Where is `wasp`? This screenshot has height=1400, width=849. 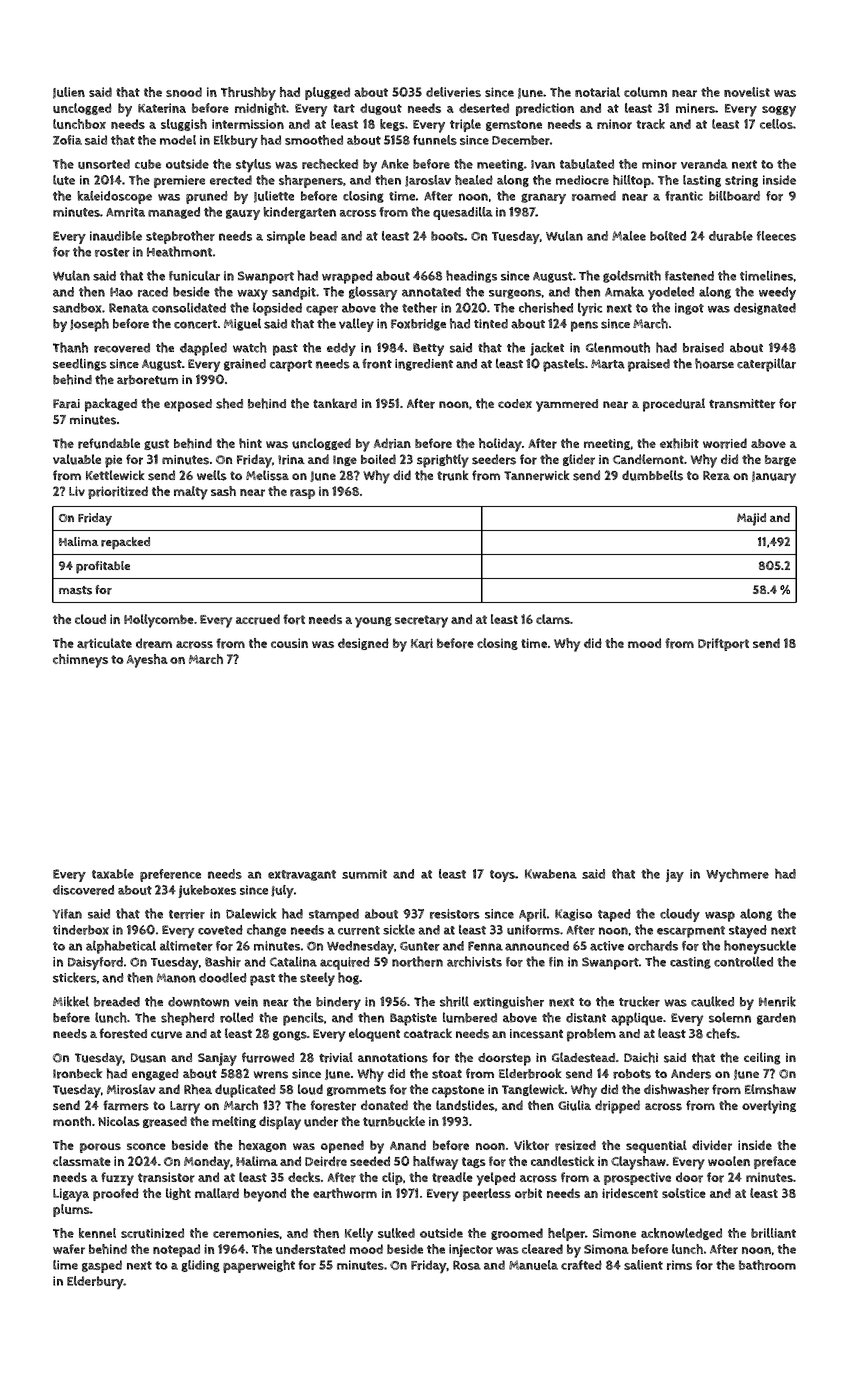
wasp is located at coordinates (720, 916).
